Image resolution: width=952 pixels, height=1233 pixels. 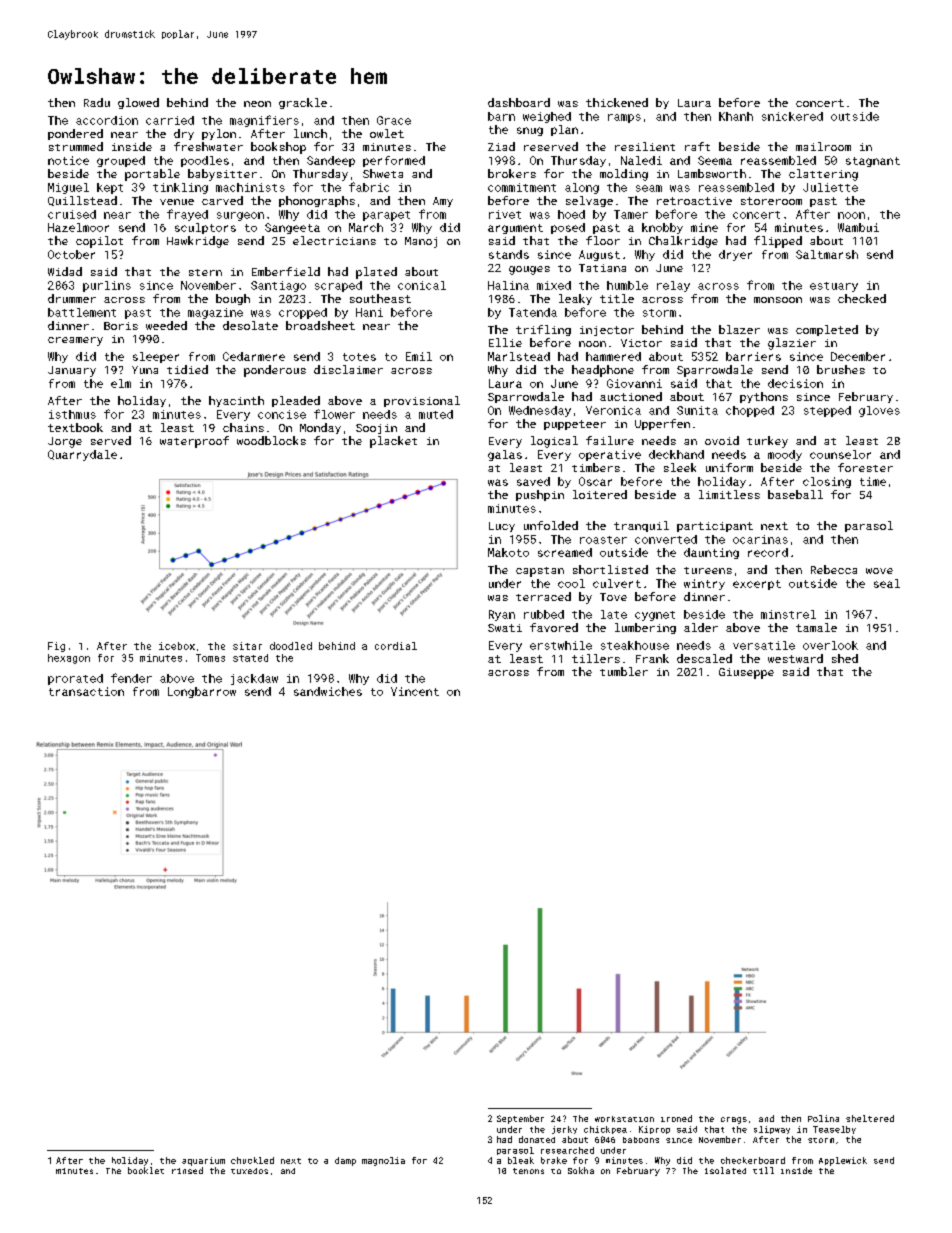 What do you see at coordinates (97, 102) in the screenshot?
I see `Radu` at bounding box center [97, 102].
